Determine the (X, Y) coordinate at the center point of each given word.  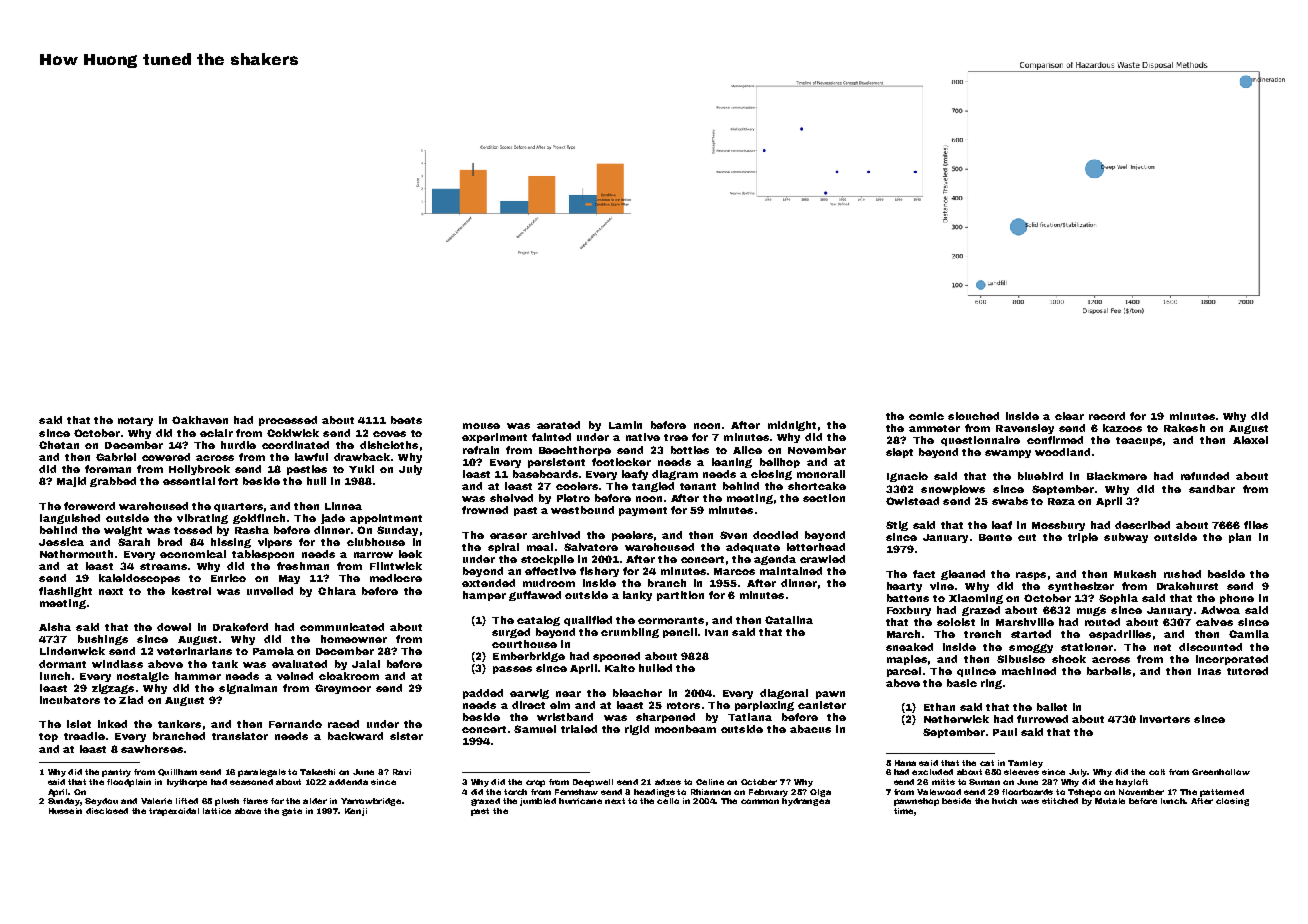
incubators (70, 700)
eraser (508, 536)
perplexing (764, 706)
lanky (637, 596)
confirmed (1055, 440)
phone (1237, 599)
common (760, 801)
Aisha (55, 627)
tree (676, 437)
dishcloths (389, 445)
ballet (1052, 707)
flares (255, 801)
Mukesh (1135, 574)
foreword (89, 506)
